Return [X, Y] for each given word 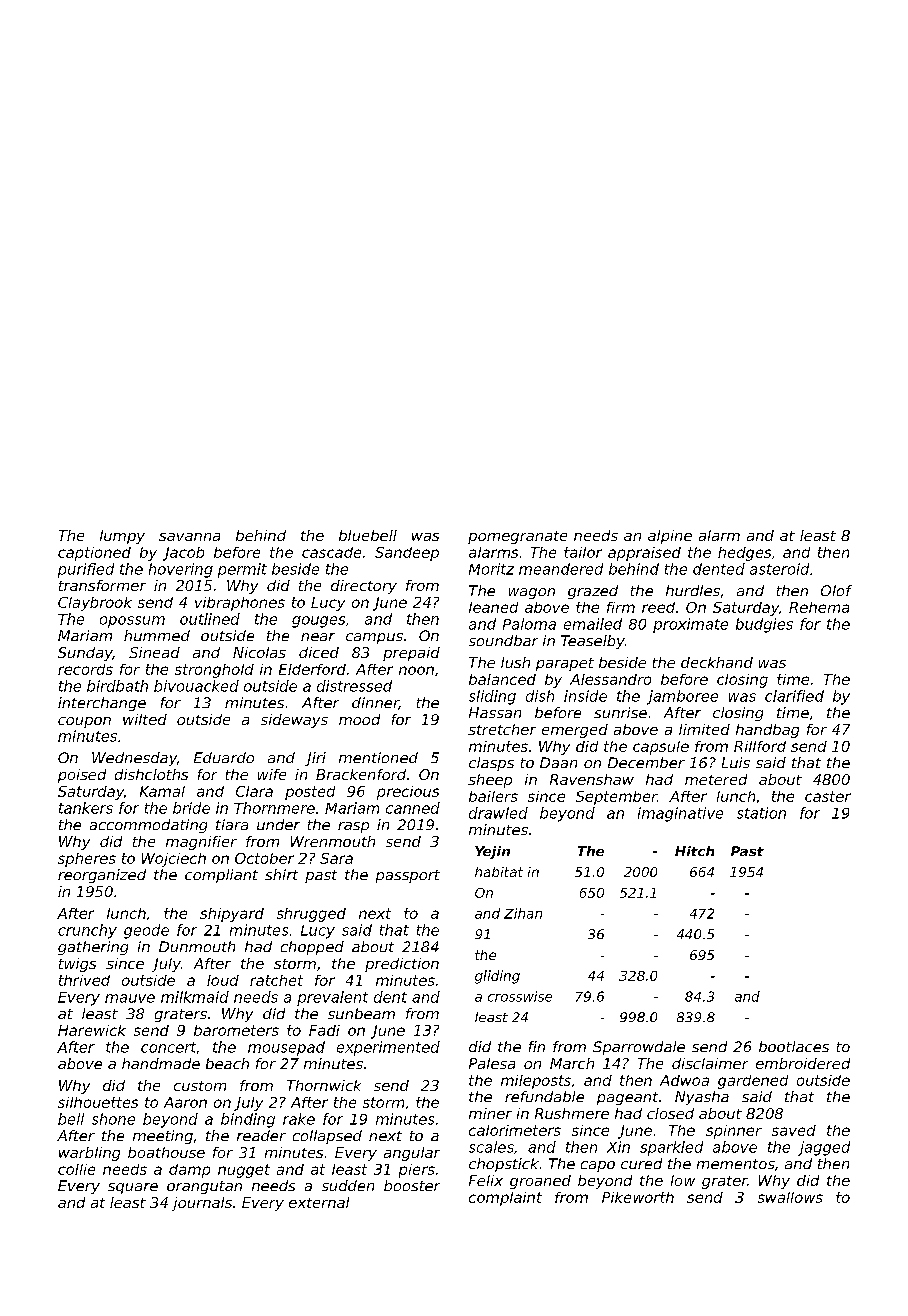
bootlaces [794, 1046]
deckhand [717, 662]
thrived [84, 980]
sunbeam [361, 1013]
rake [299, 1119]
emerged [575, 731]
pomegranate [517, 537]
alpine [670, 537]
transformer [102, 585]
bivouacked [196, 686]
